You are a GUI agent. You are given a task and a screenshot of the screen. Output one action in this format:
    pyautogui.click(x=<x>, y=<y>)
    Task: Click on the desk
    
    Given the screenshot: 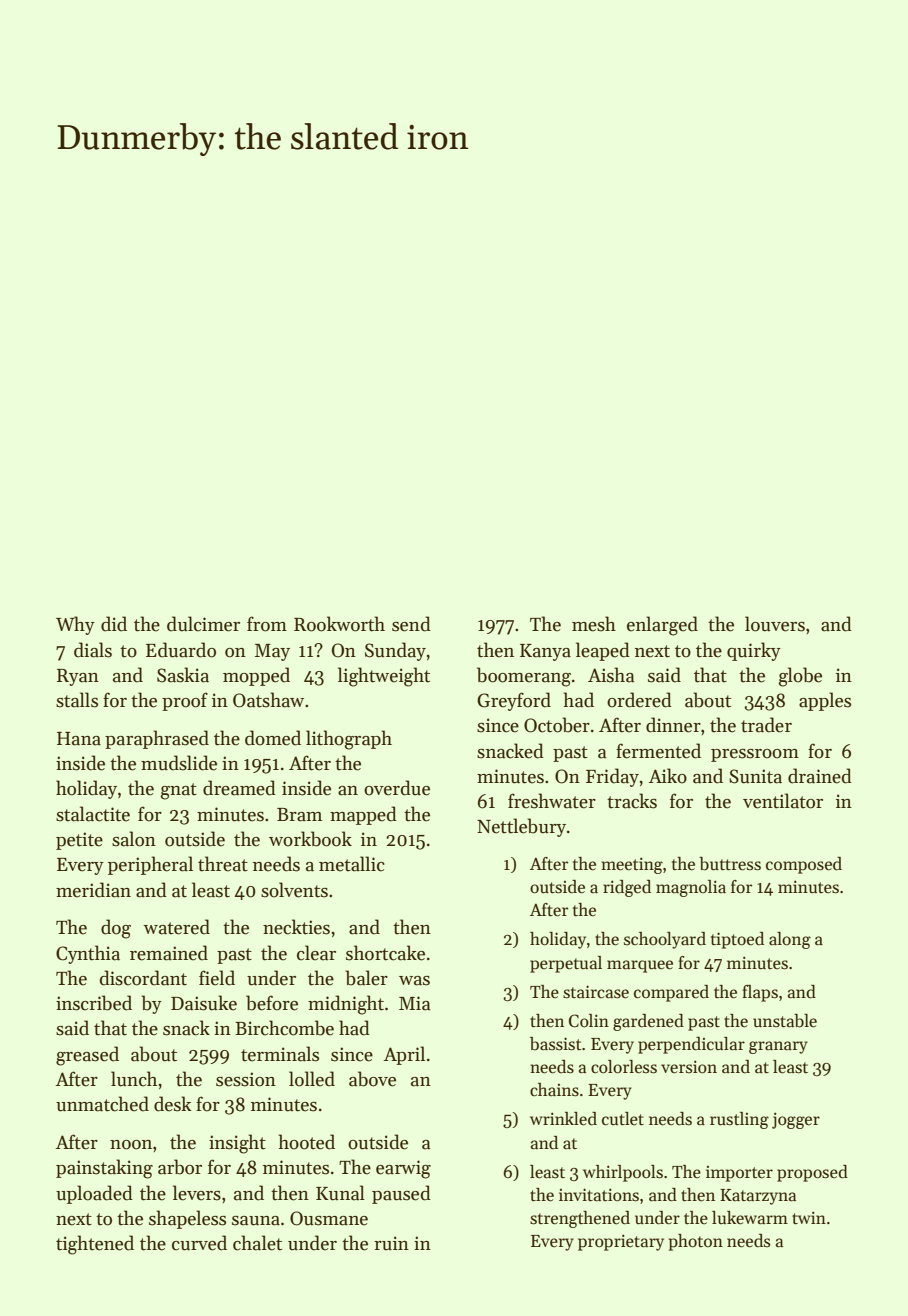 What is the action you would take?
    pyautogui.click(x=172, y=1104)
